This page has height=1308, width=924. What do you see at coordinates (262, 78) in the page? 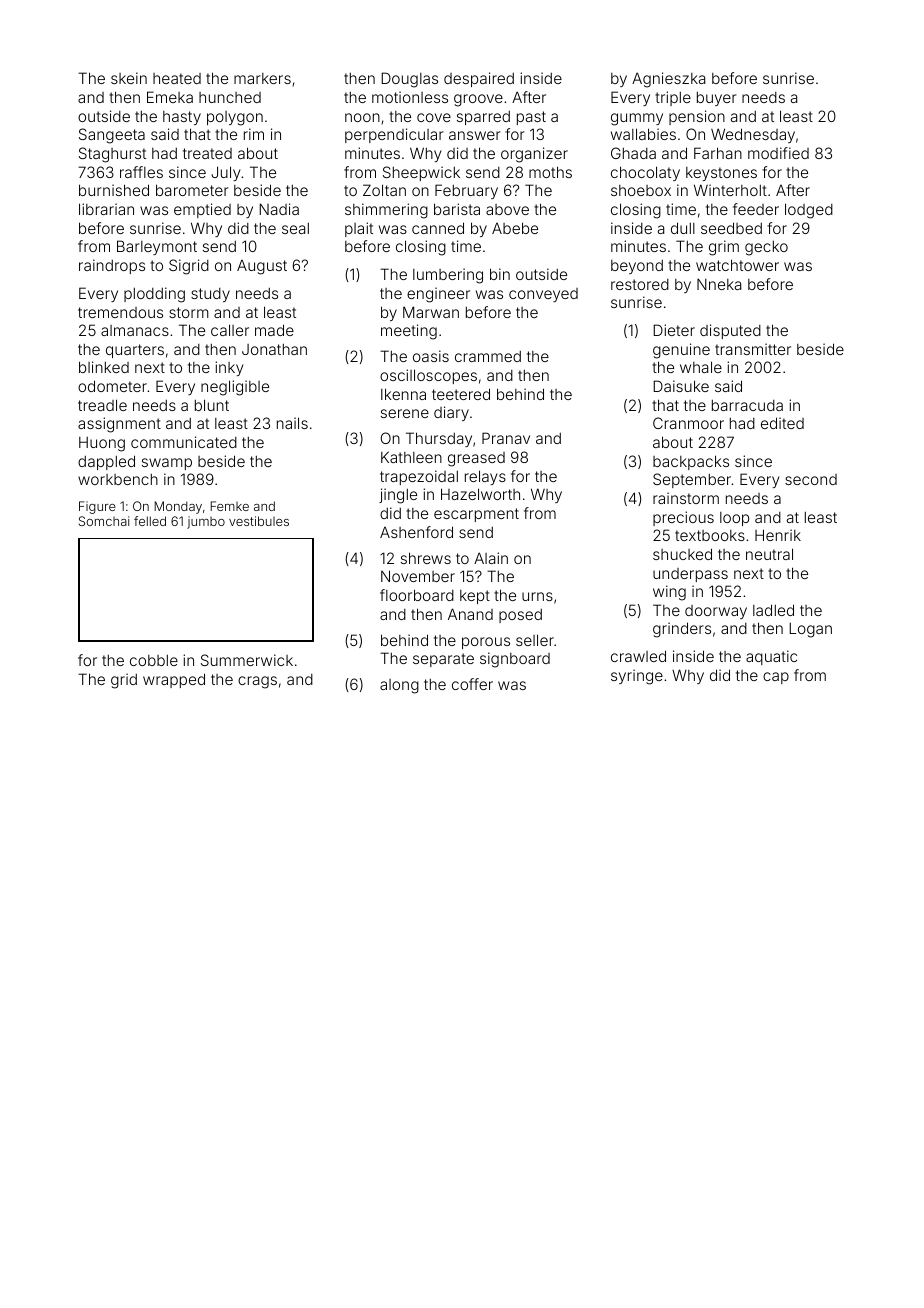
I see `markers` at bounding box center [262, 78].
